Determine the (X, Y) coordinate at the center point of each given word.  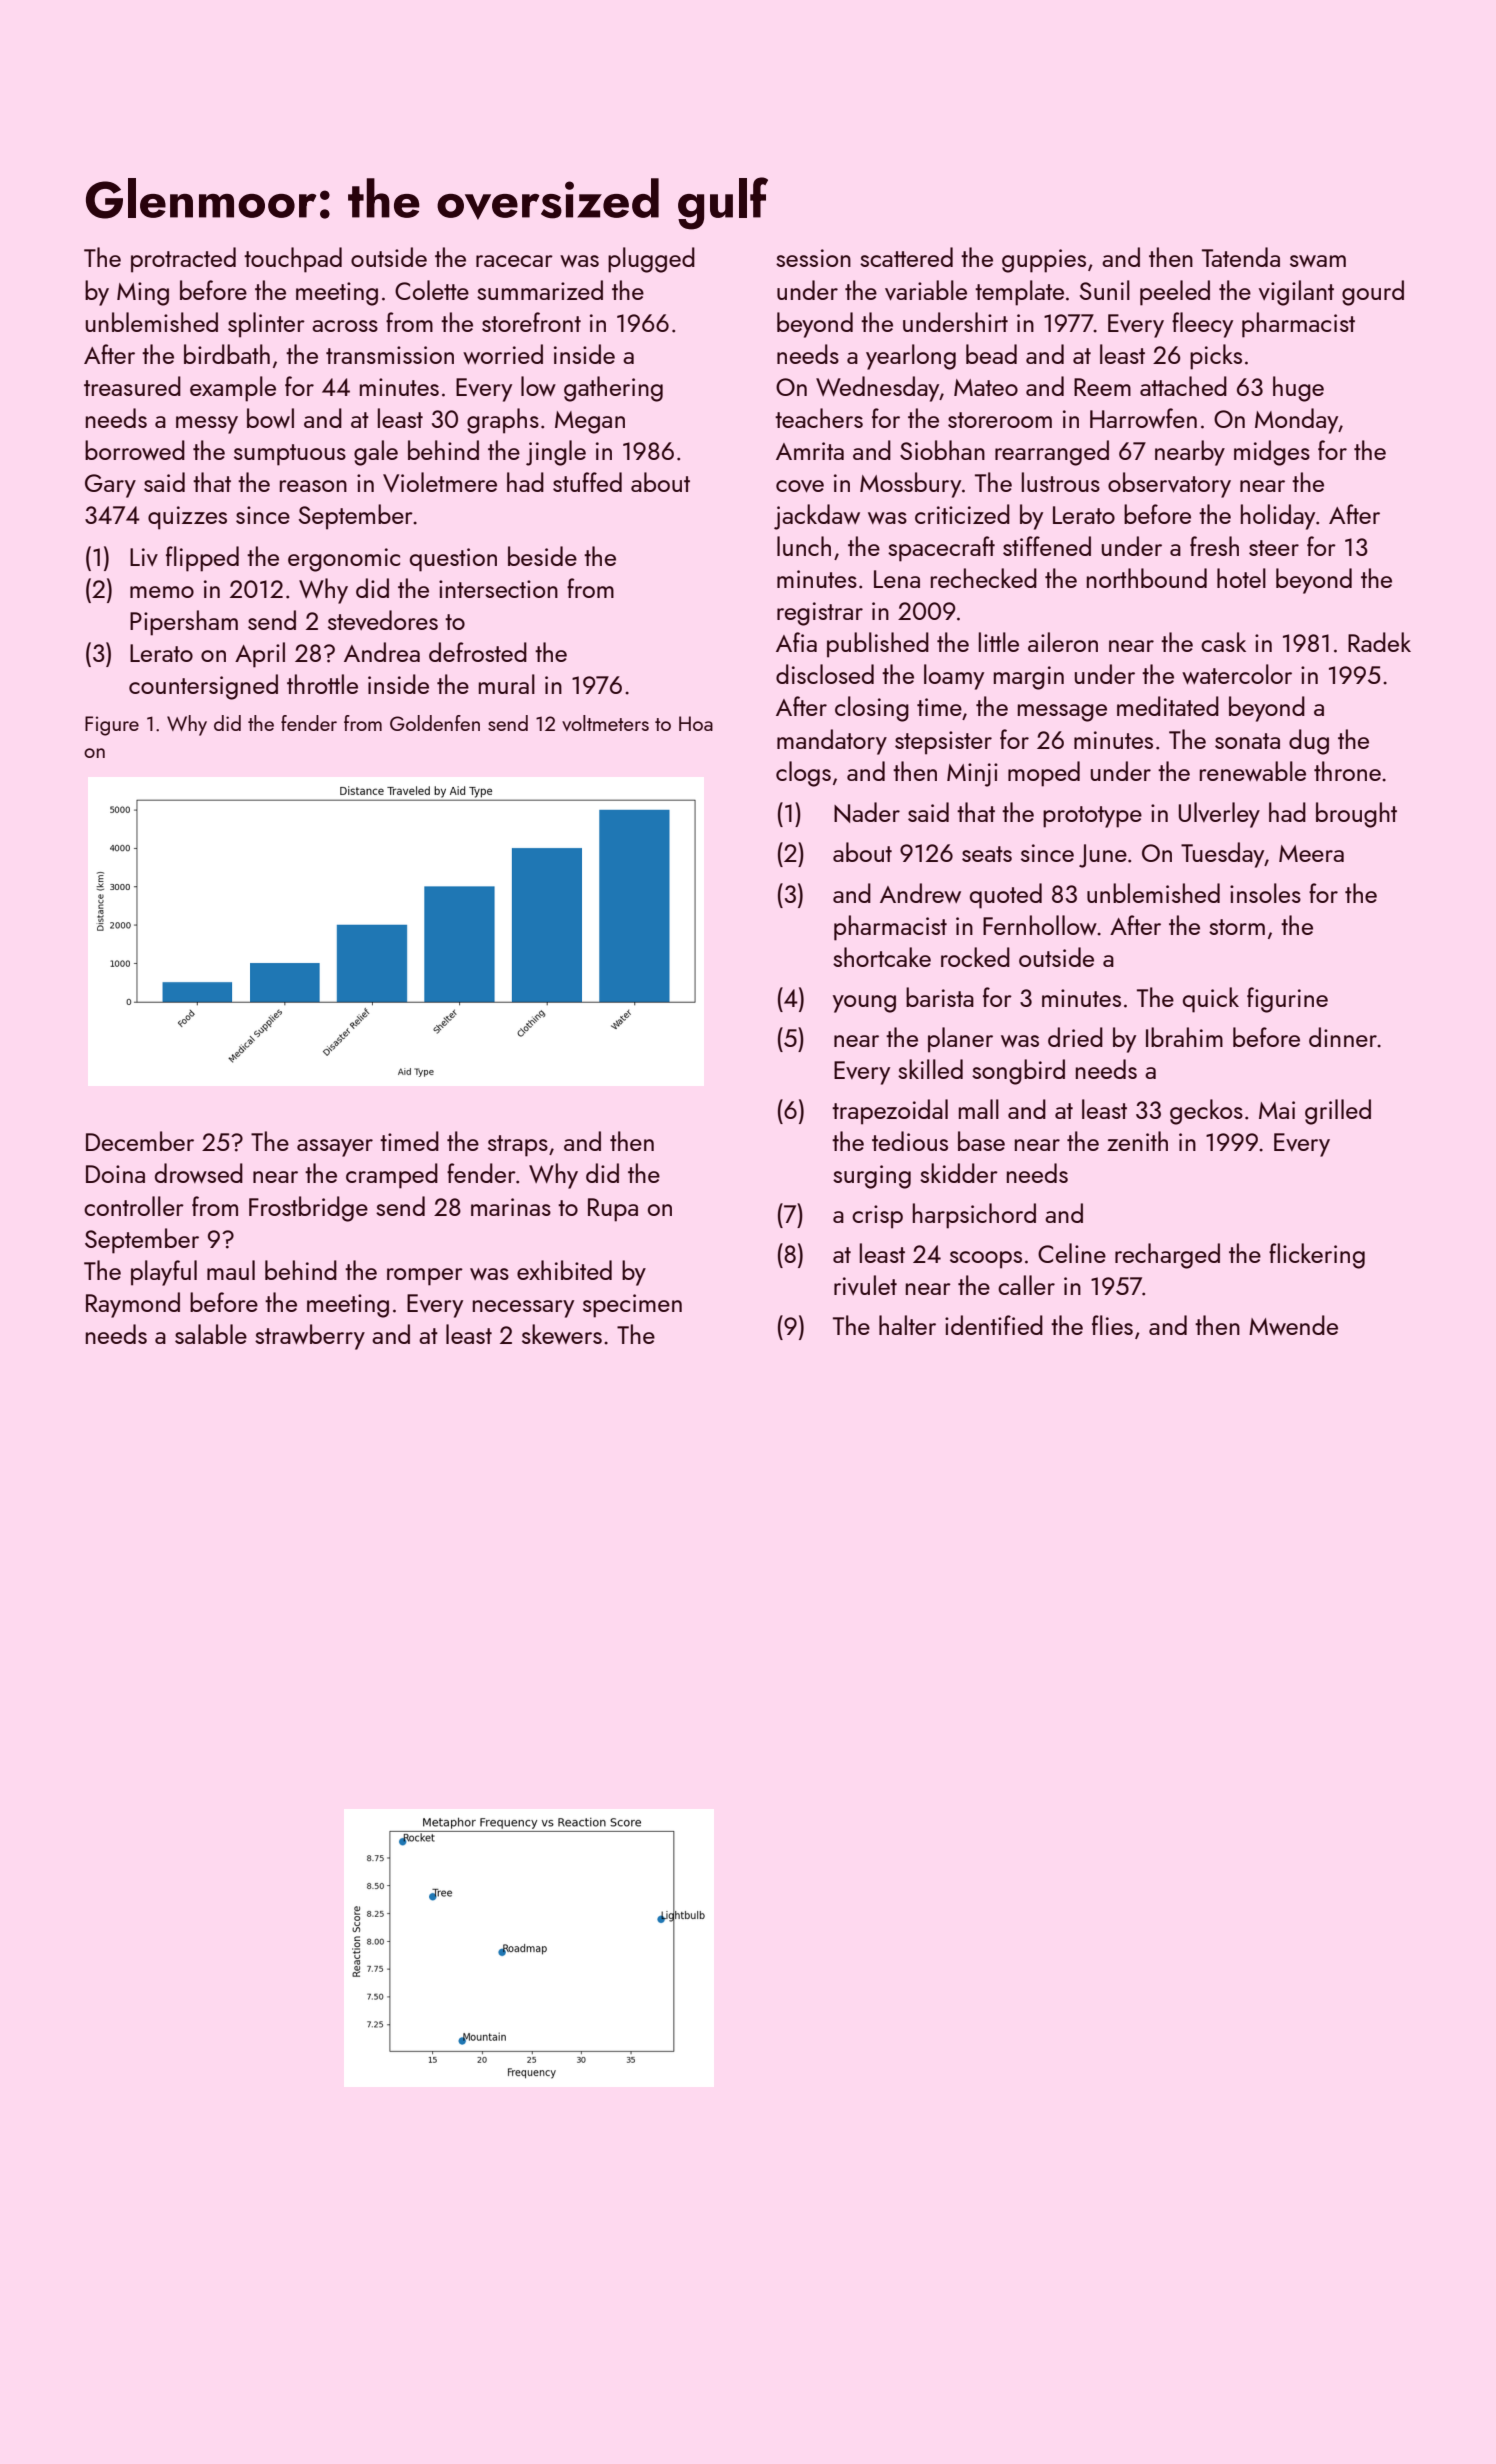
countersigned (203, 687)
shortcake (882, 957)
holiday (1278, 517)
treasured (132, 386)
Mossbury (910, 485)
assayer (335, 1148)
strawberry (310, 1337)
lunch (804, 546)
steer (1274, 548)
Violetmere (440, 482)
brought (1356, 815)
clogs (803, 774)
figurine (1287, 1000)
